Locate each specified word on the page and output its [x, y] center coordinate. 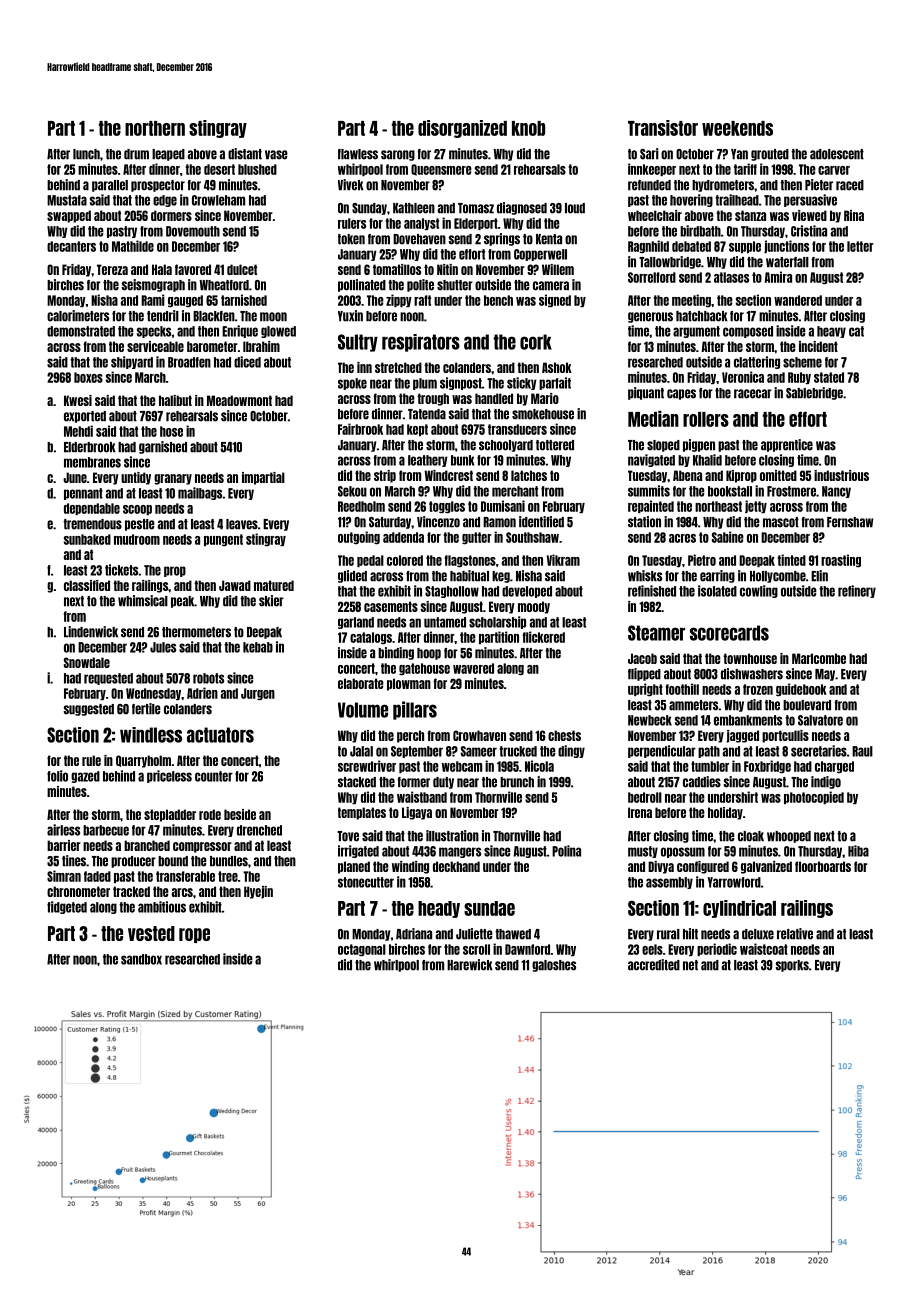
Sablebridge [814, 393]
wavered [473, 668]
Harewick [470, 965]
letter [860, 246]
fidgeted [67, 907]
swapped [69, 216]
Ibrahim [261, 346]
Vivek [351, 185]
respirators [421, 343]
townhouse [750, 658]
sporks [792, 966]
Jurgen [258, 694]
